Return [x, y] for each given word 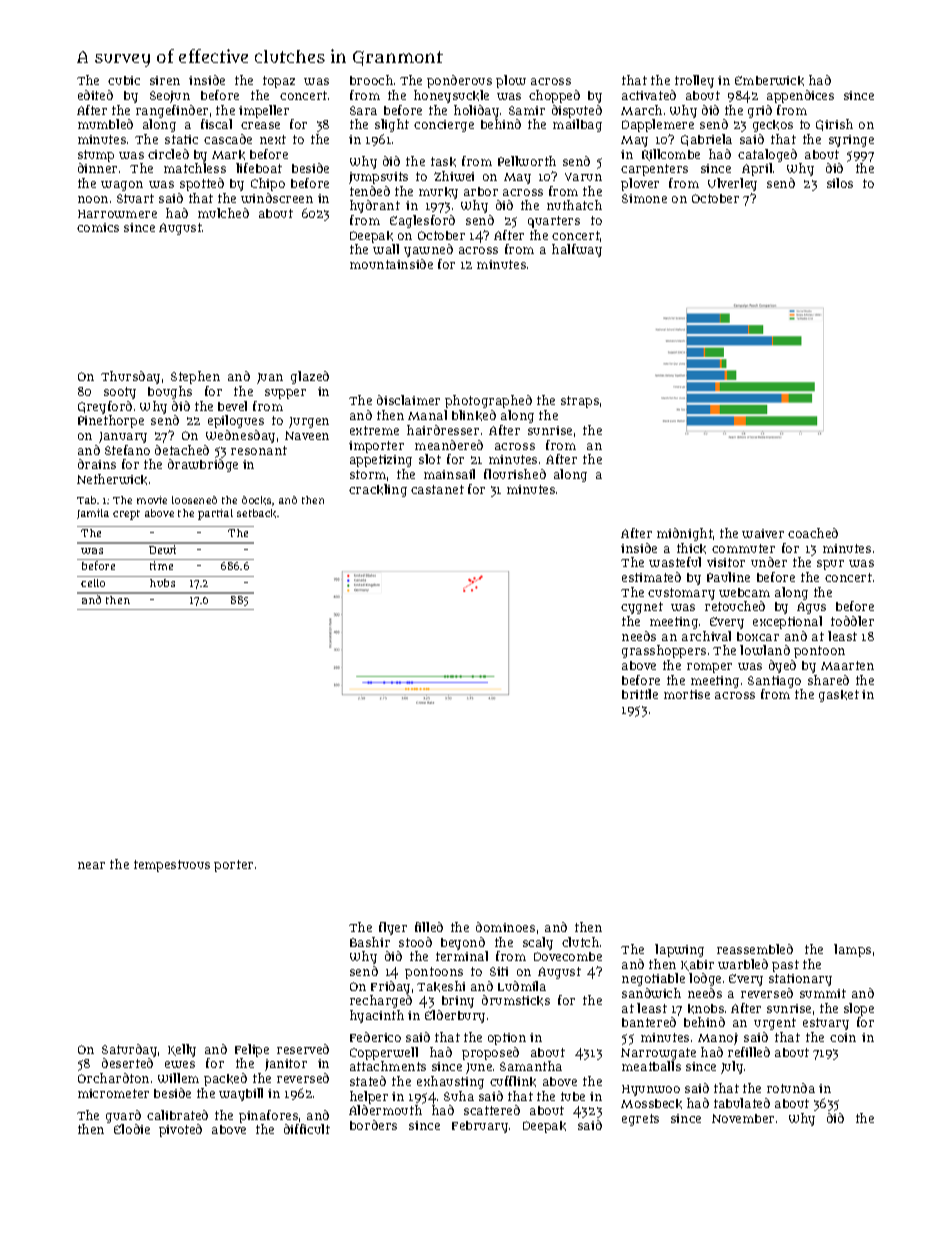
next [273, 139]
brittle [640, 694]
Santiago [774, 682]
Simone [644, 198]
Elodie [132, 1129]
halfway [577, 250]
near [91, 865]
